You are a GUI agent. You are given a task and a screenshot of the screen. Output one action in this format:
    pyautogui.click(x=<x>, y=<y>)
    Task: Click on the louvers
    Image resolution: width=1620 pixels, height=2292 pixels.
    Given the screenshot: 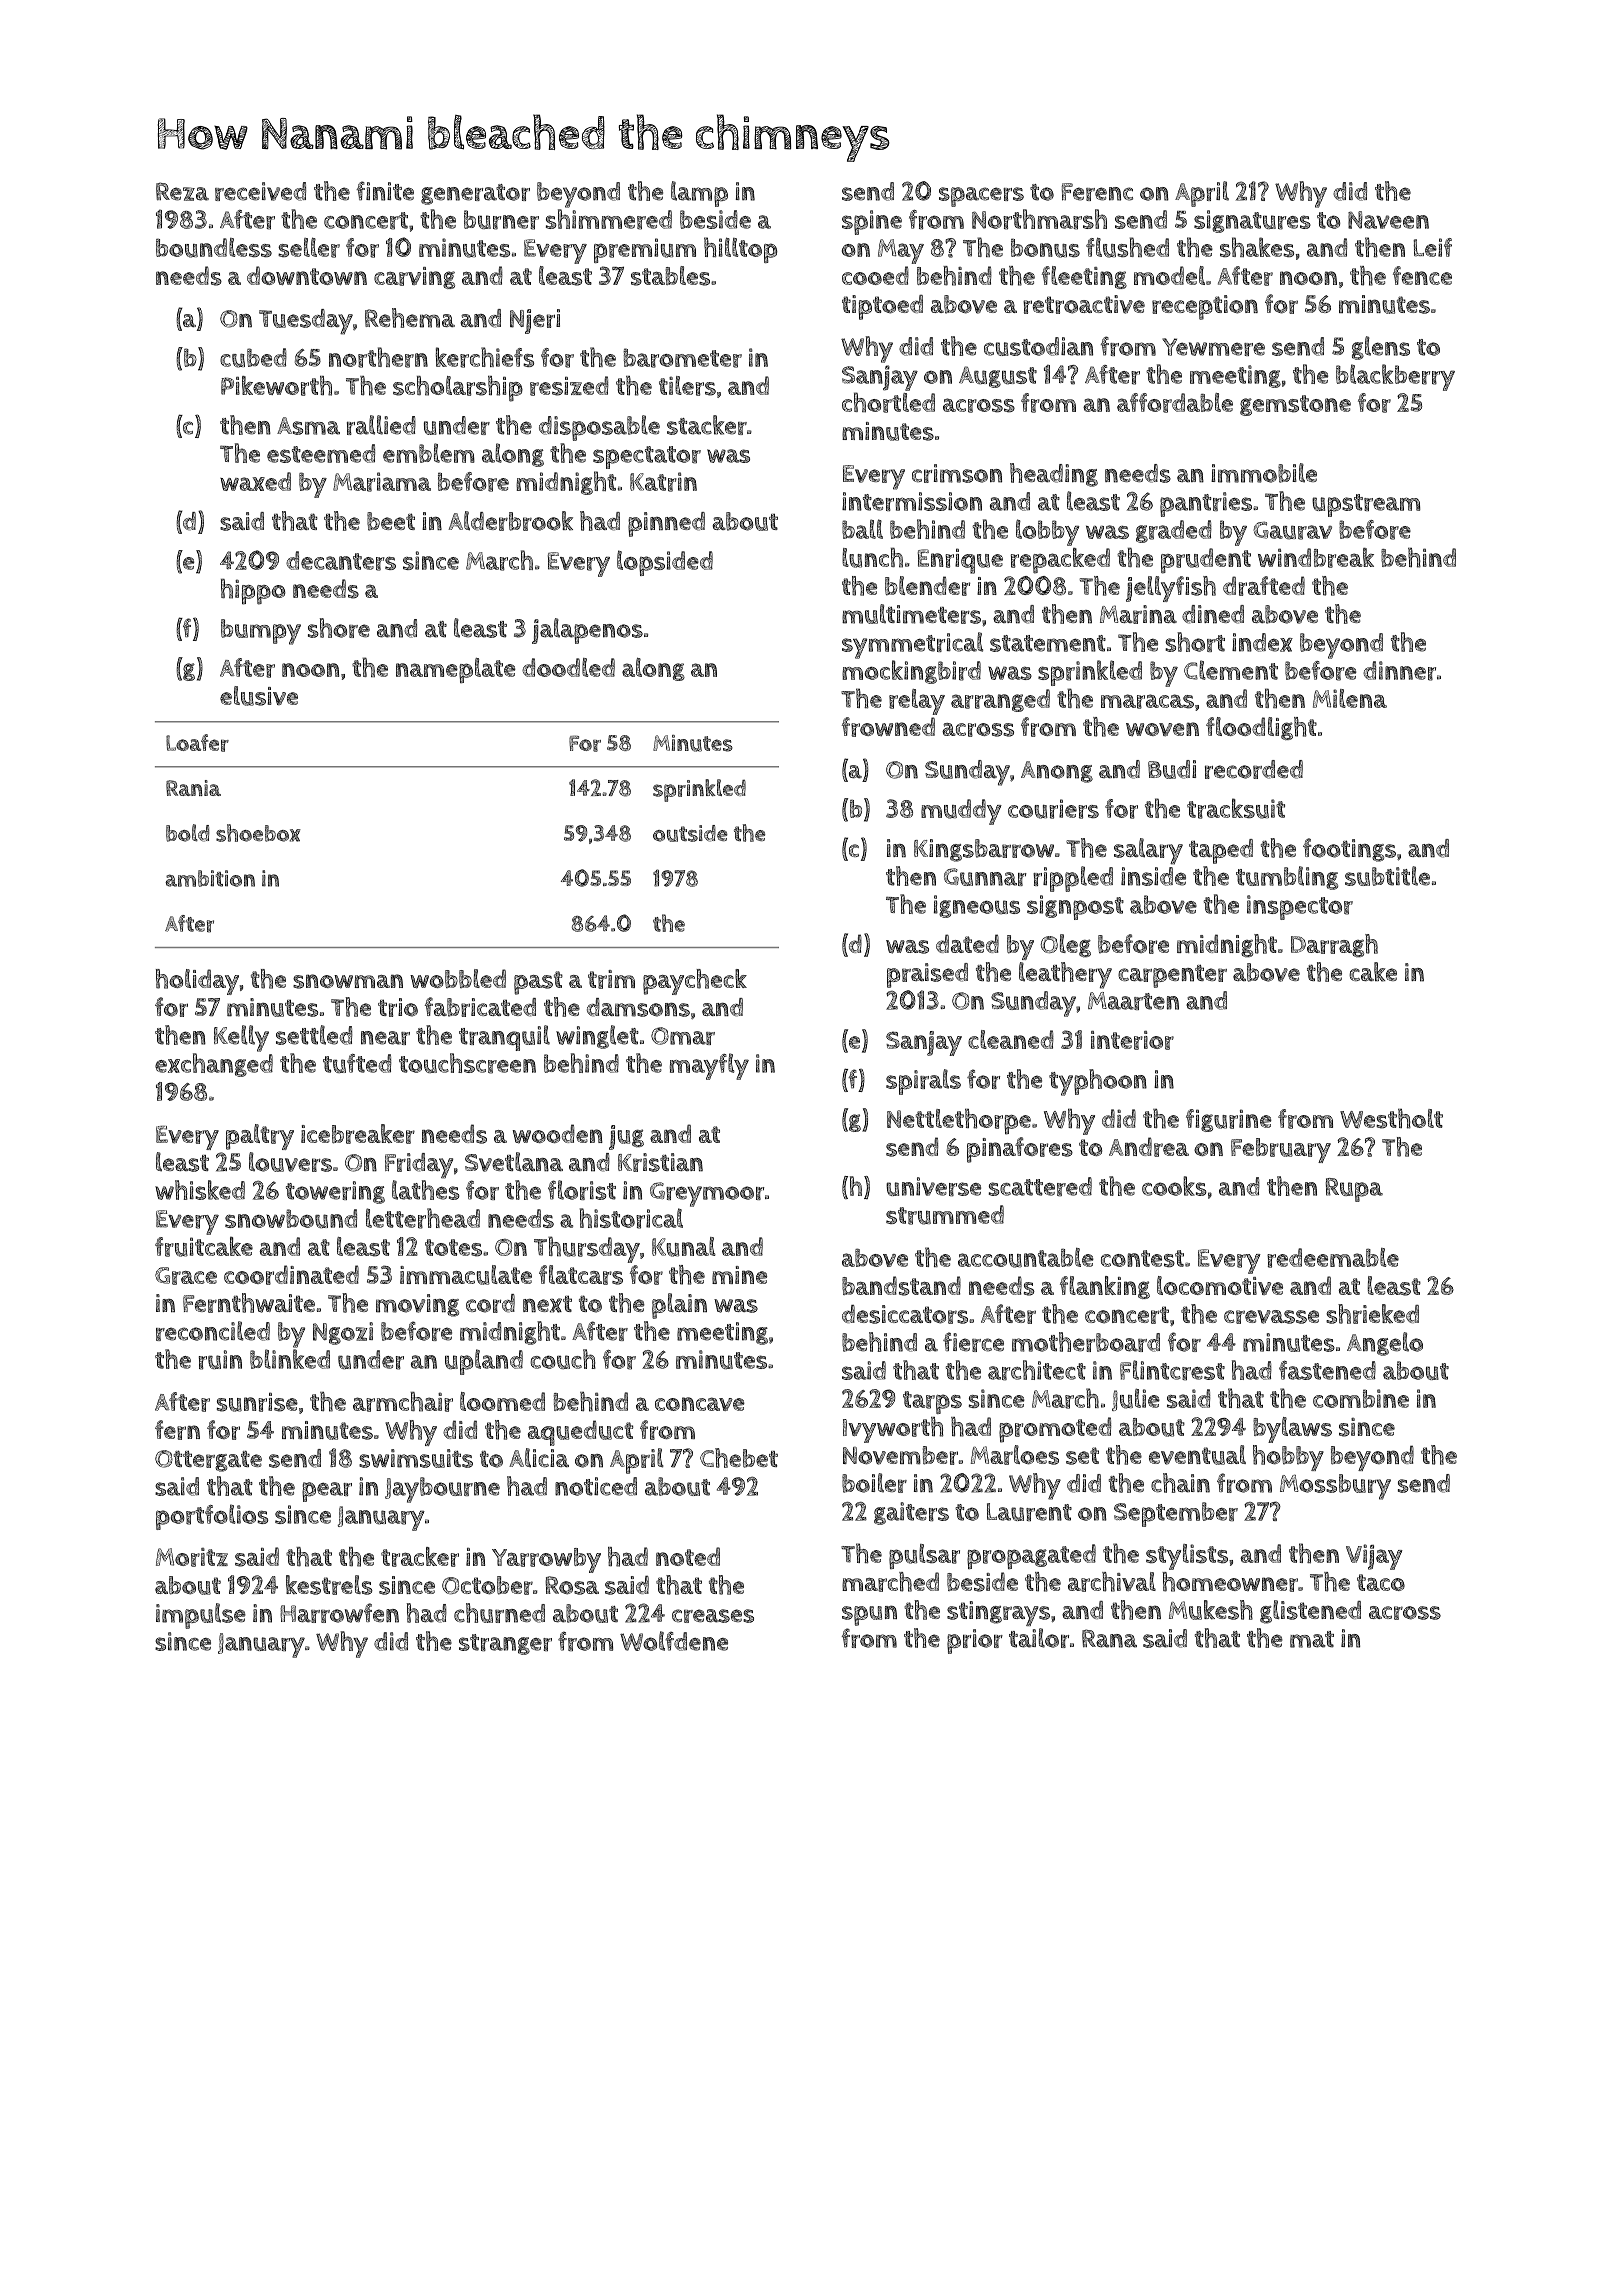 What is the action you would take?
    pyautogui.click(x=290, y=1162)
